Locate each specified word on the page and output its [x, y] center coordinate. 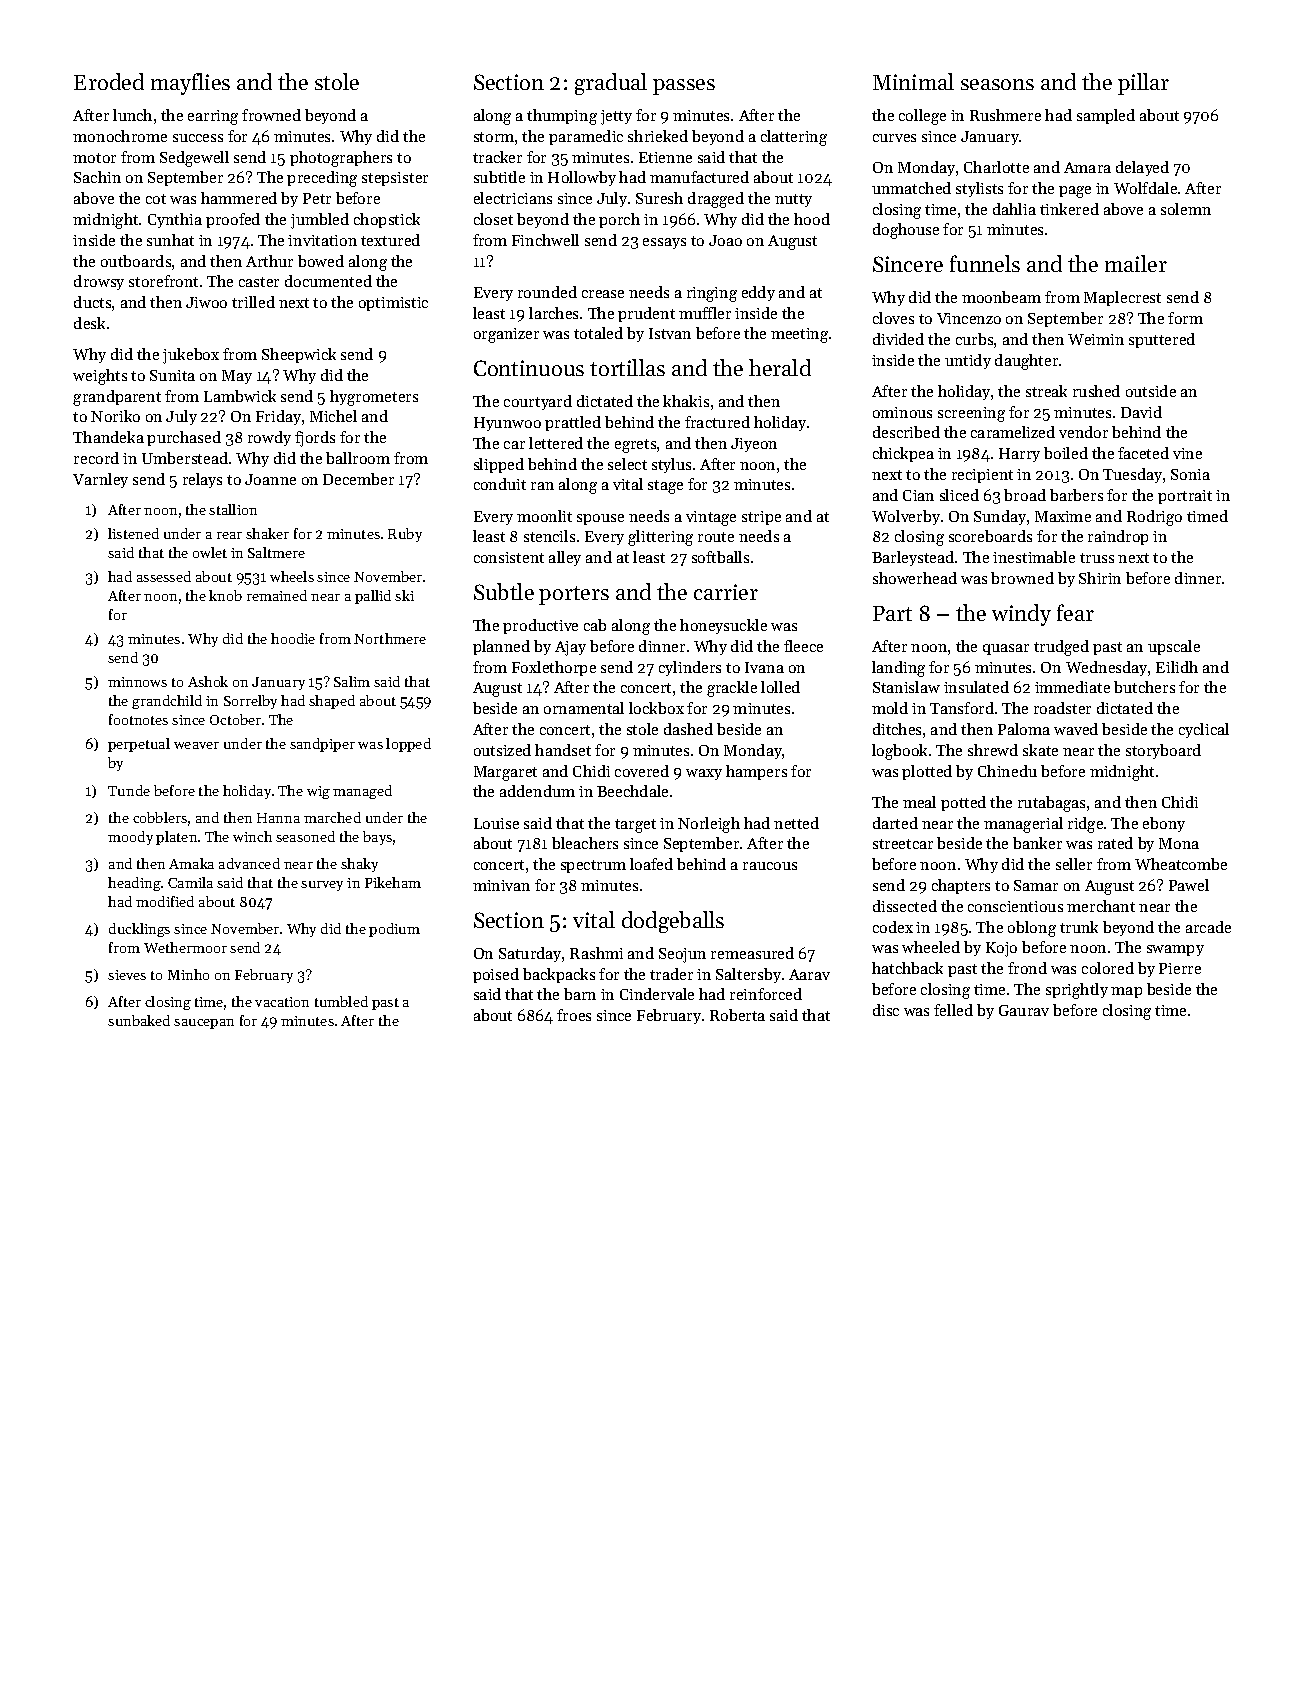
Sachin [97, 177]
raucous [770, 866]
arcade [1208, 927]
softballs [720, 557]
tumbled [341, 1001]
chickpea [903, 454]
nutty [793, 200]
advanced [249, 863]
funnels [985, 263]
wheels [292, 576]
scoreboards [990, 536]
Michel [333, 416]
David [1141, 412]
